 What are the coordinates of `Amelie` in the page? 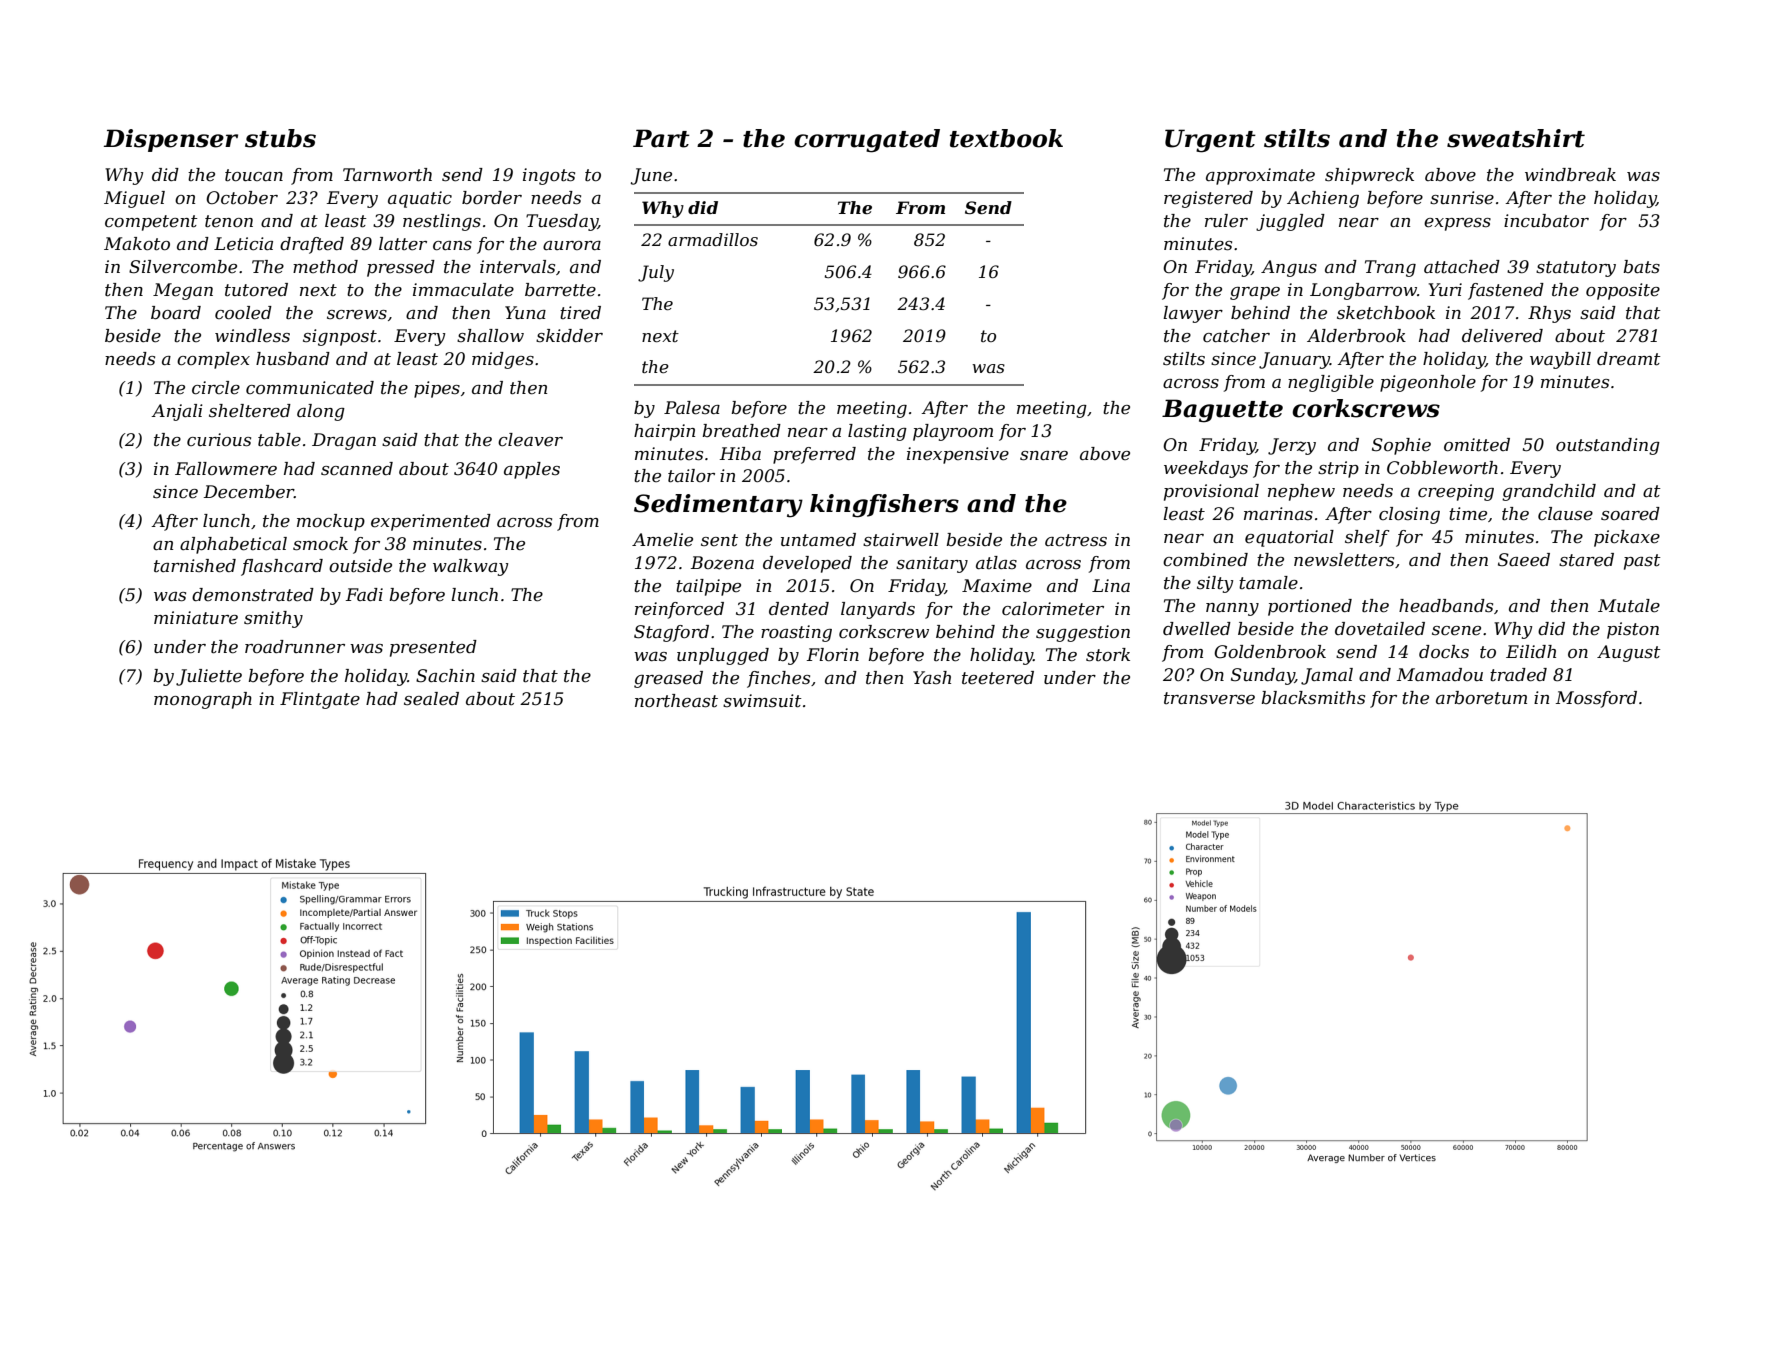 It's located at (662, 539).
